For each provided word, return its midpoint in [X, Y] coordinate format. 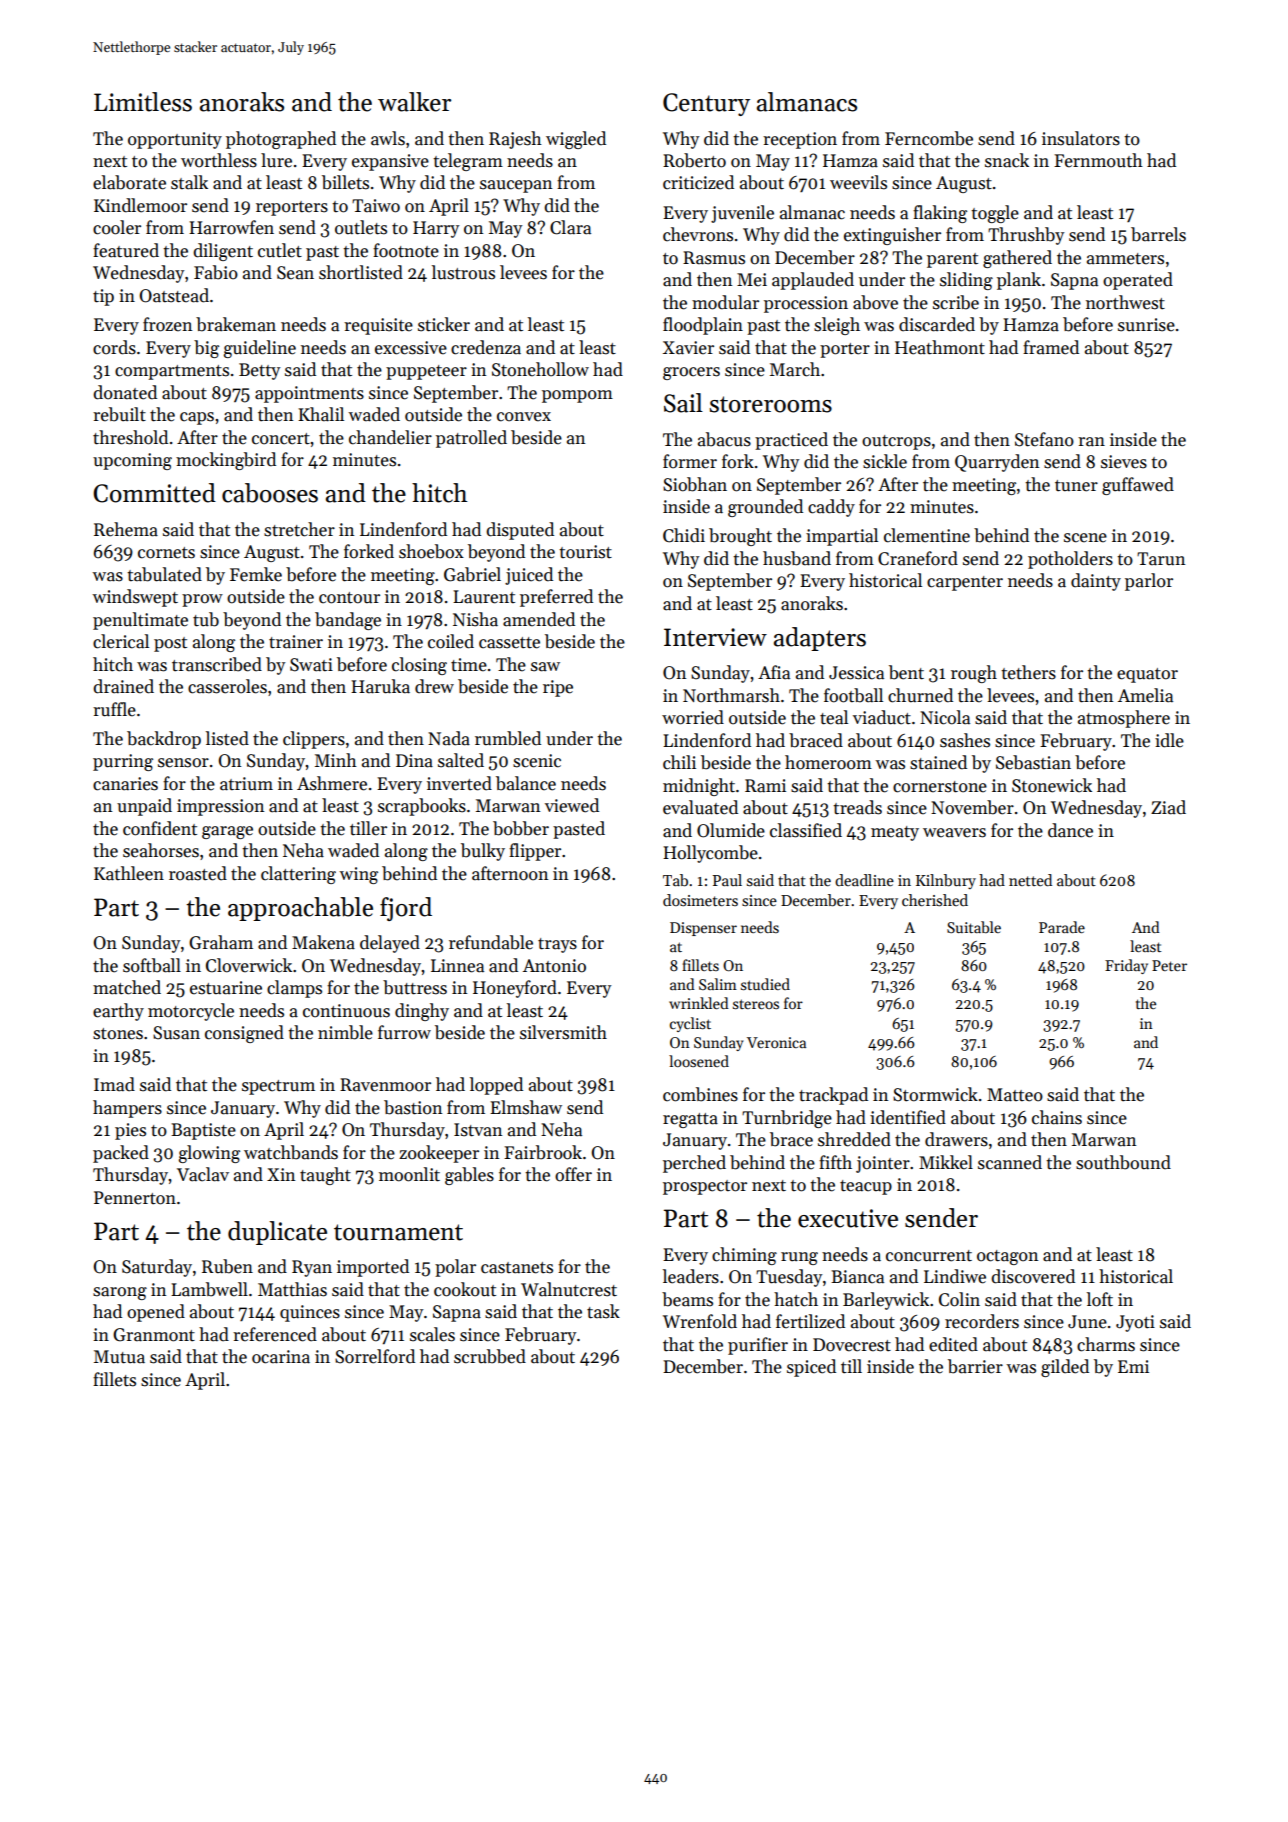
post [170, 644]
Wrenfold [700, 1321]
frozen [167, 324]
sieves [1124, 462]
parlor [1149, 582]
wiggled [576, 140]
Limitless [143, 102]
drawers [956, 1139]
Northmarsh [731, 695]
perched [694, 1164]
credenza [486, 347]
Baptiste [203, 1131]
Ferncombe [929, 138]
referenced [275, 1334]
